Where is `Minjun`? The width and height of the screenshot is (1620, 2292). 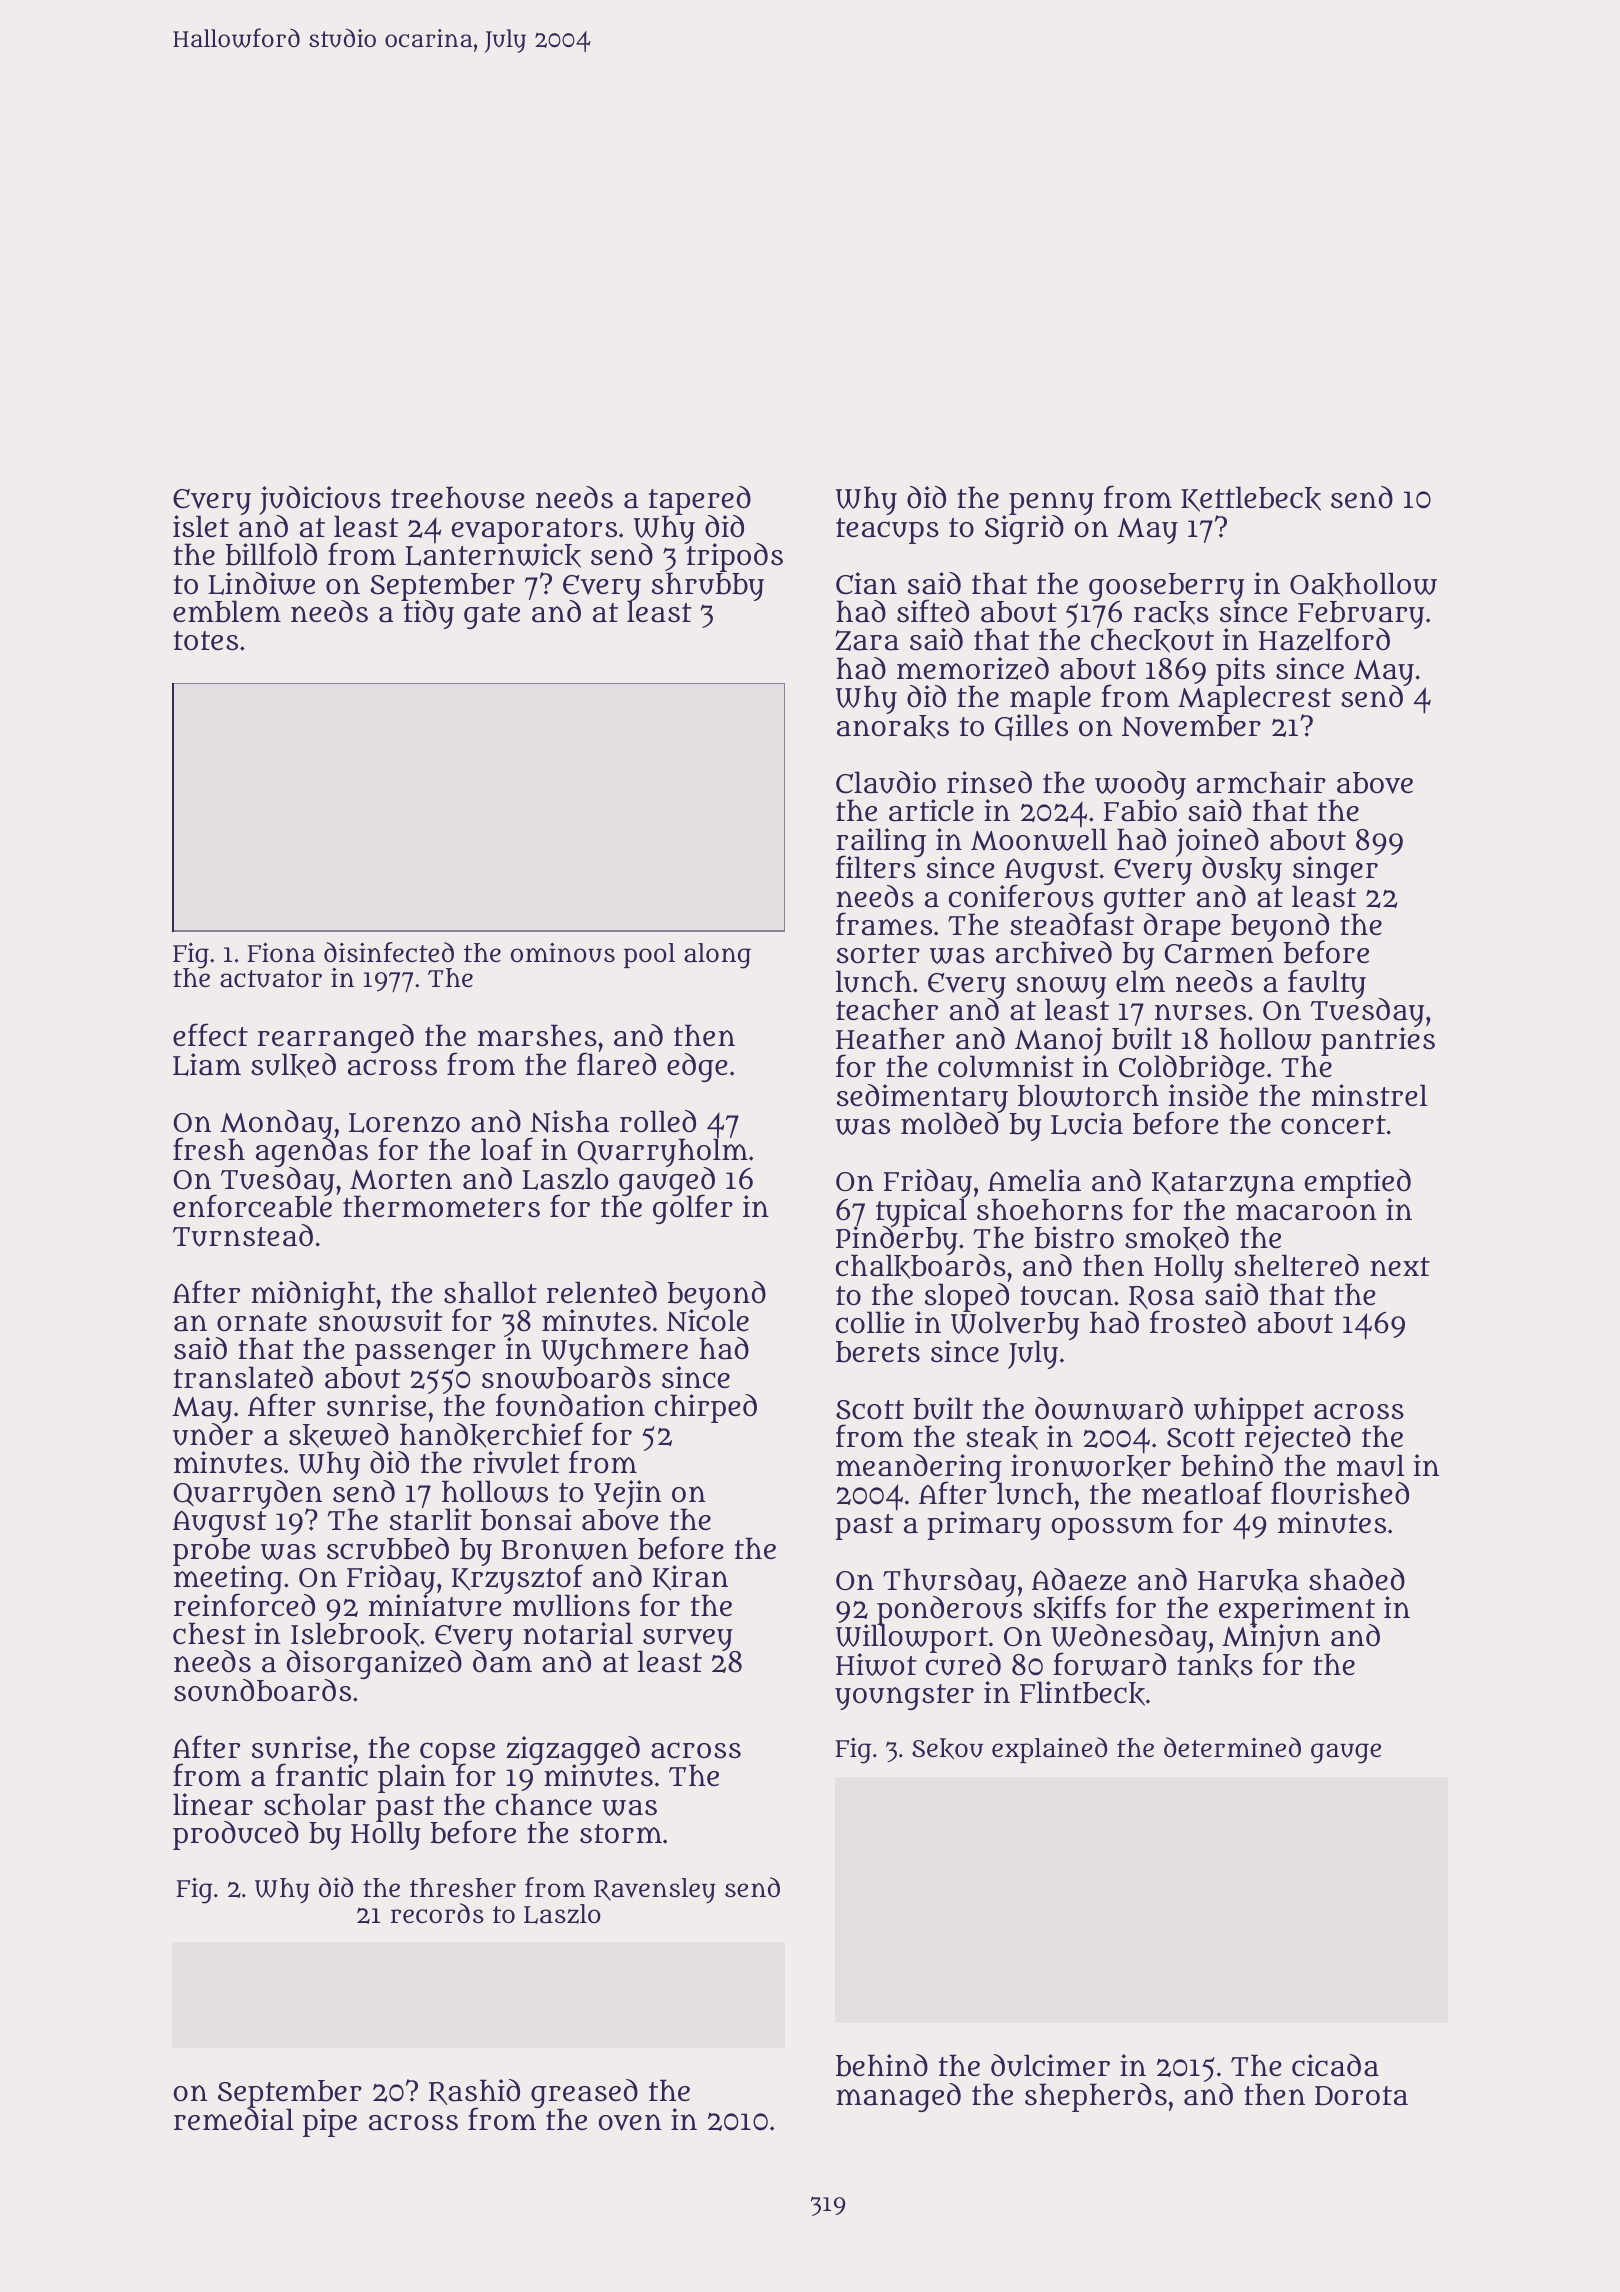 Minjun is located at coordinates (1271, 1639).
